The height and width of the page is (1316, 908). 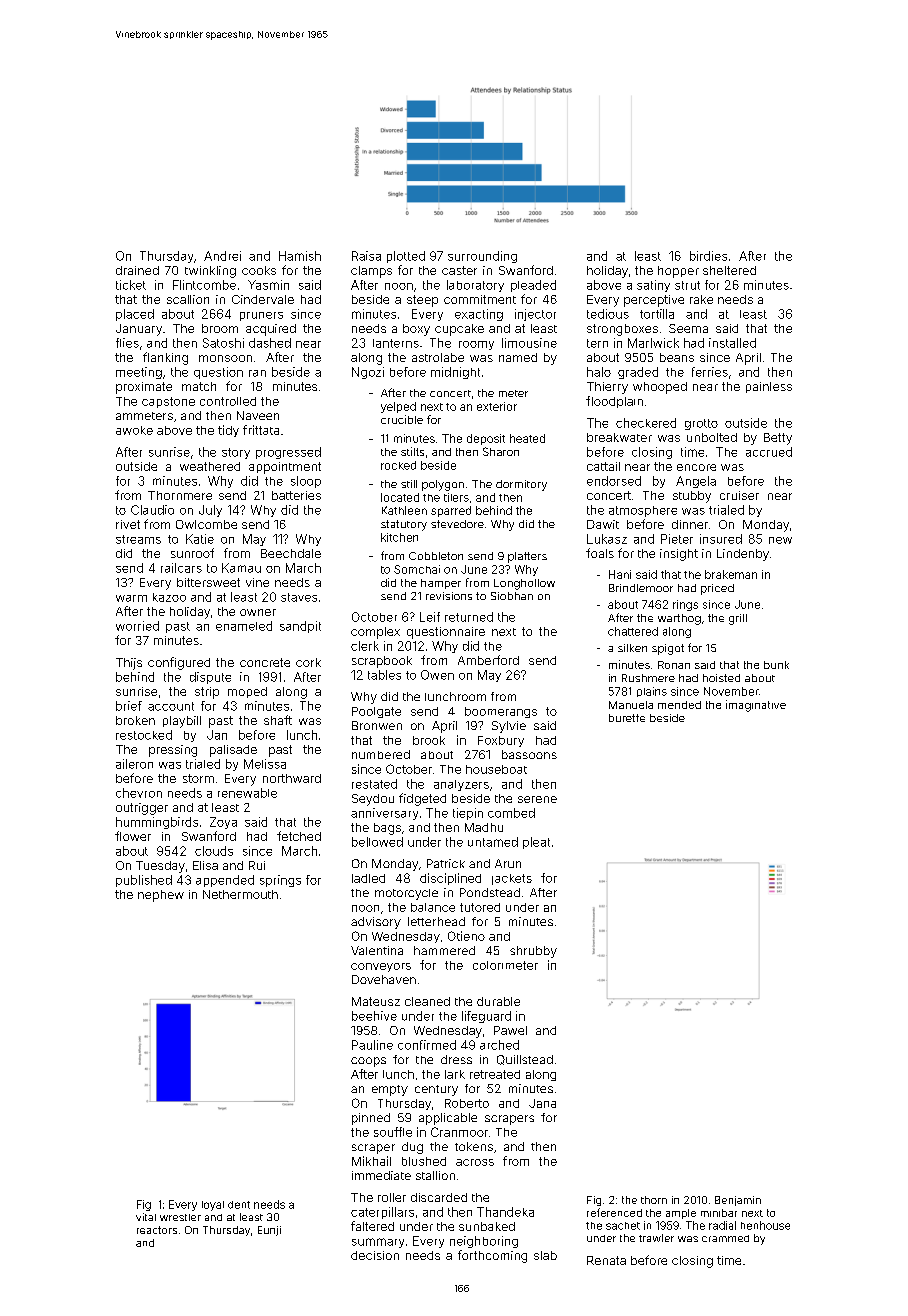 What do you see at coordinates (173, 751) in the page?
I see `pressing` at bounding box center [173, 751].
